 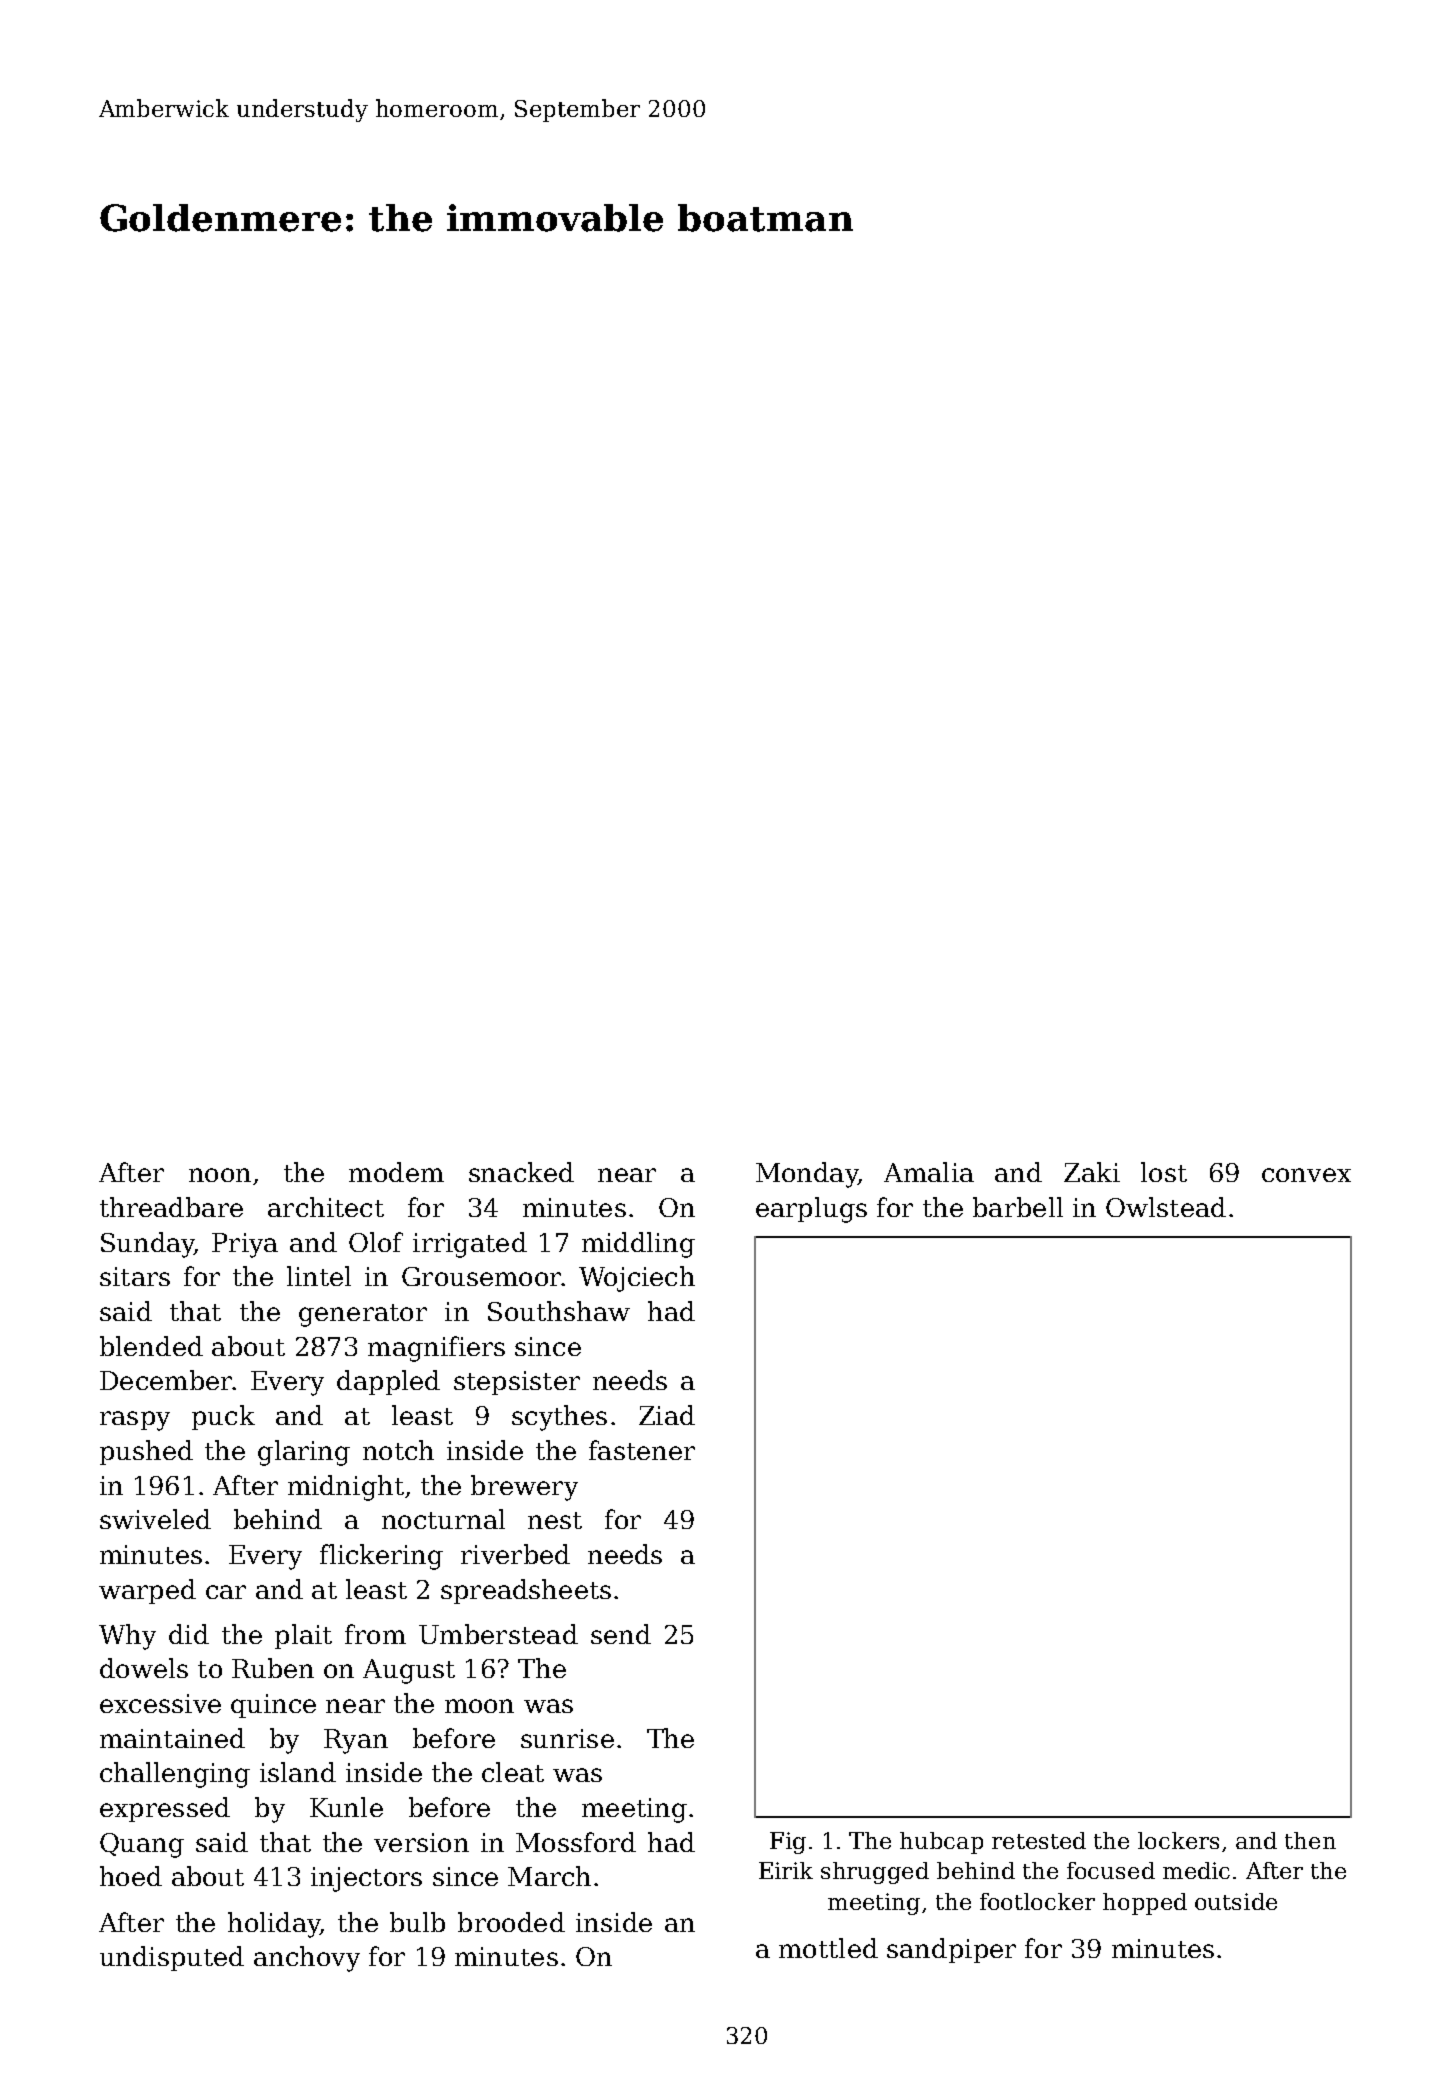 What do you see at coordinates (511, 1922) in the page?
I see `brooded` at bounding box center [511, 1922].
